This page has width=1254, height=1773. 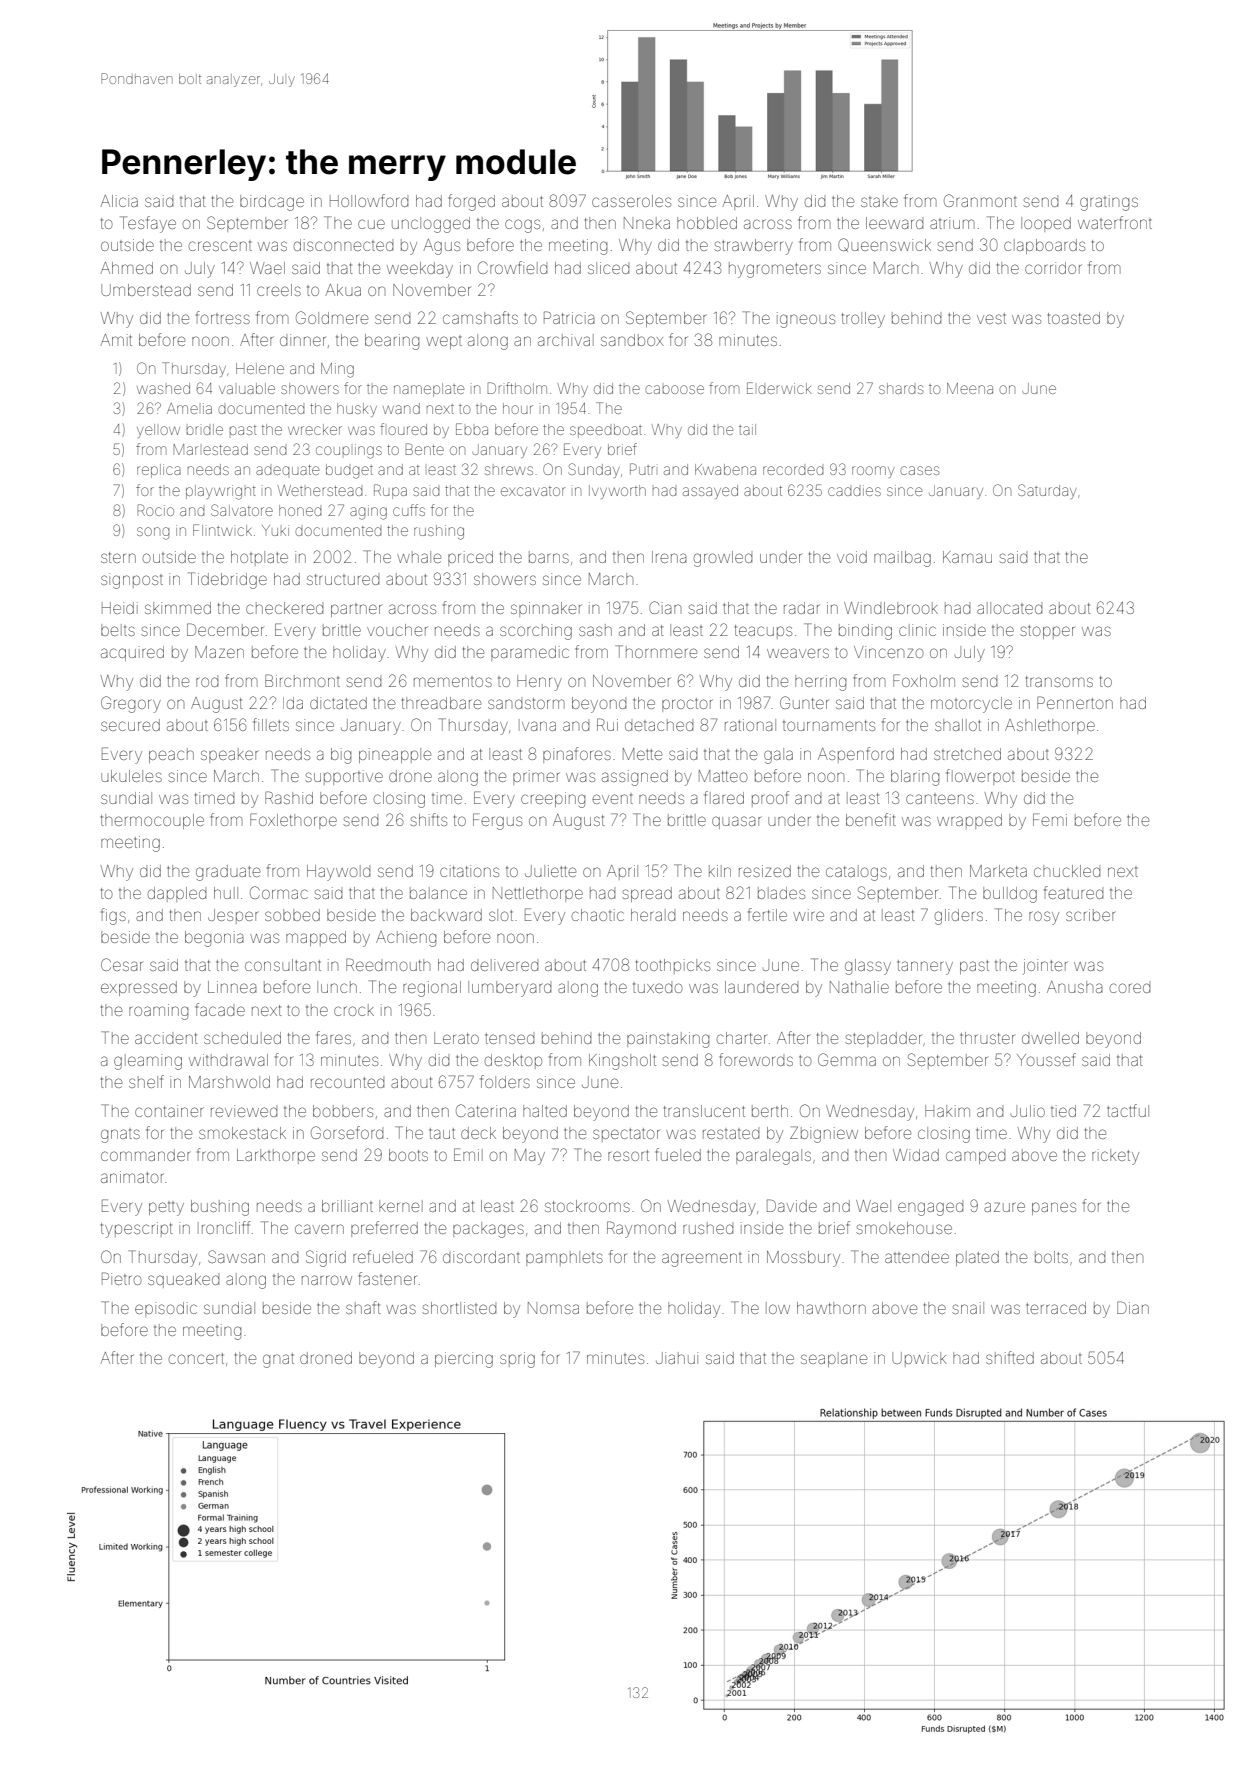 I want to click on concert, so click(x=196, y=1358).
